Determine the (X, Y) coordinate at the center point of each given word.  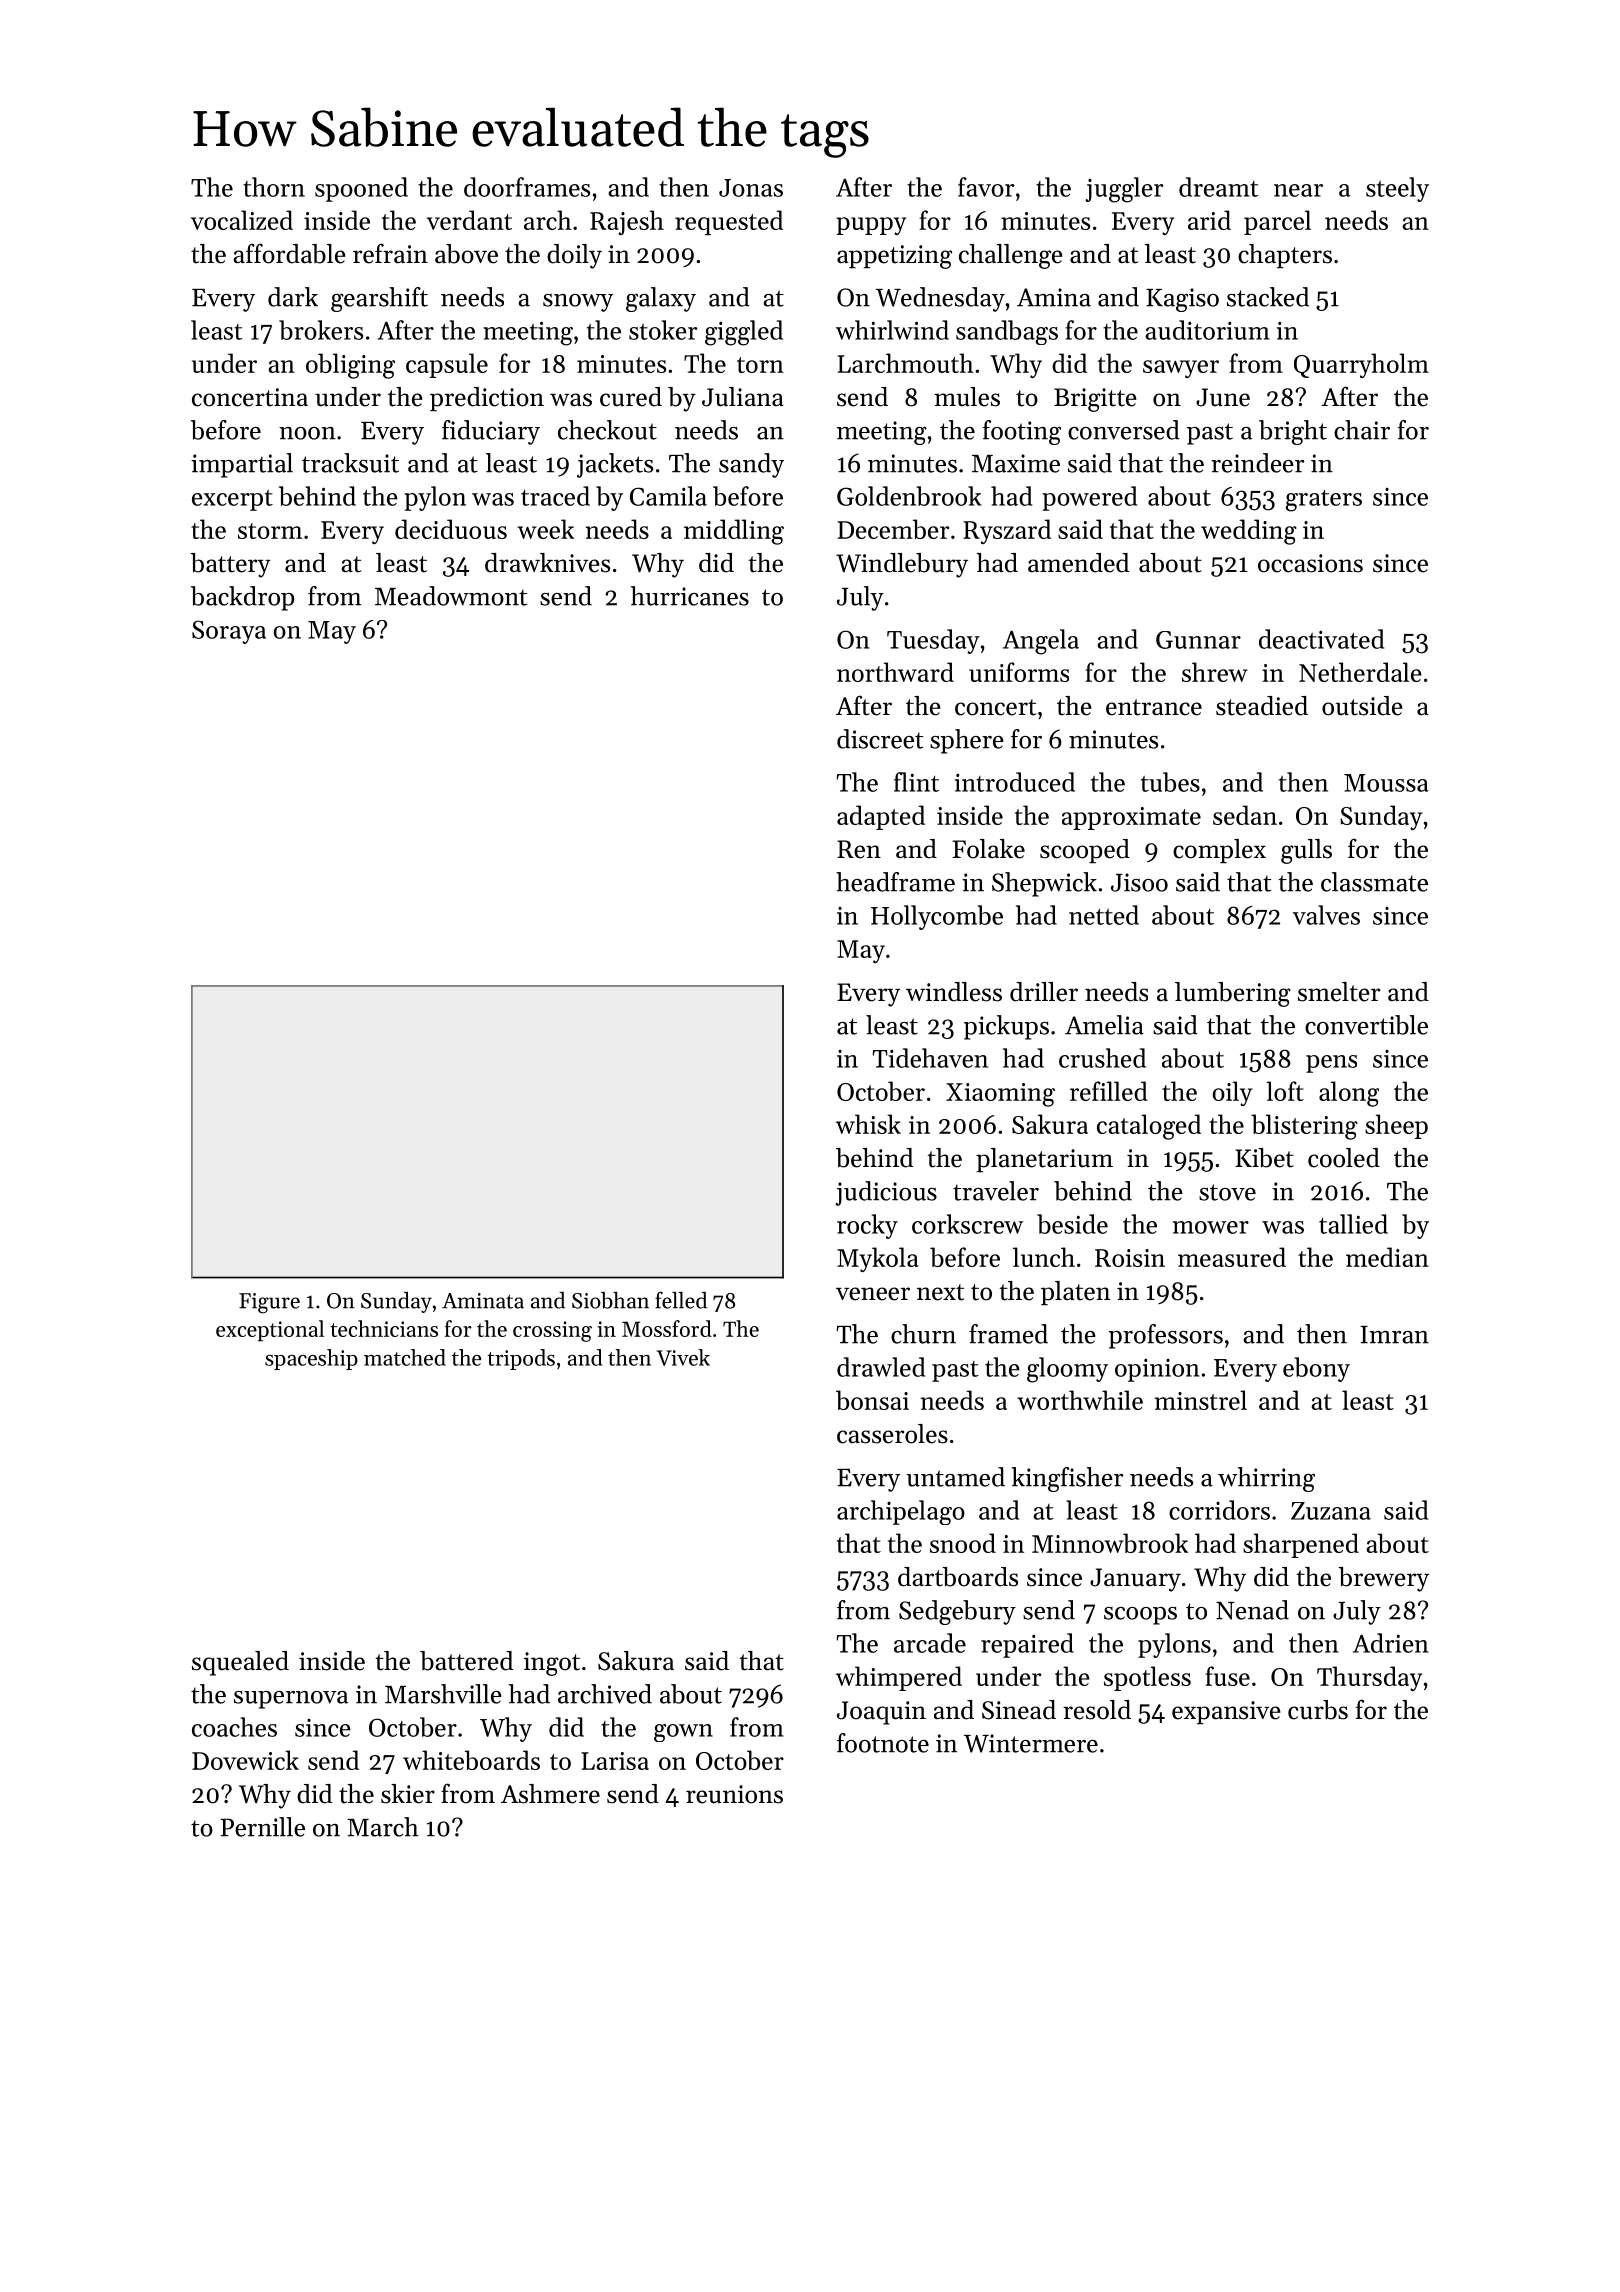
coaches (234, 1727)
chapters (1285, 256)
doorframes (527, 187)
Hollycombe (937, 917)
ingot (552, 1664)
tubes (1170, 782)
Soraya (229, 632)
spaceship (311, 1359)
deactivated (1321, 639)
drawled (881, 1367)
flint (916, 782)
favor (986, 187)
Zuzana (1331, 1511)
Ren (859, 849)
